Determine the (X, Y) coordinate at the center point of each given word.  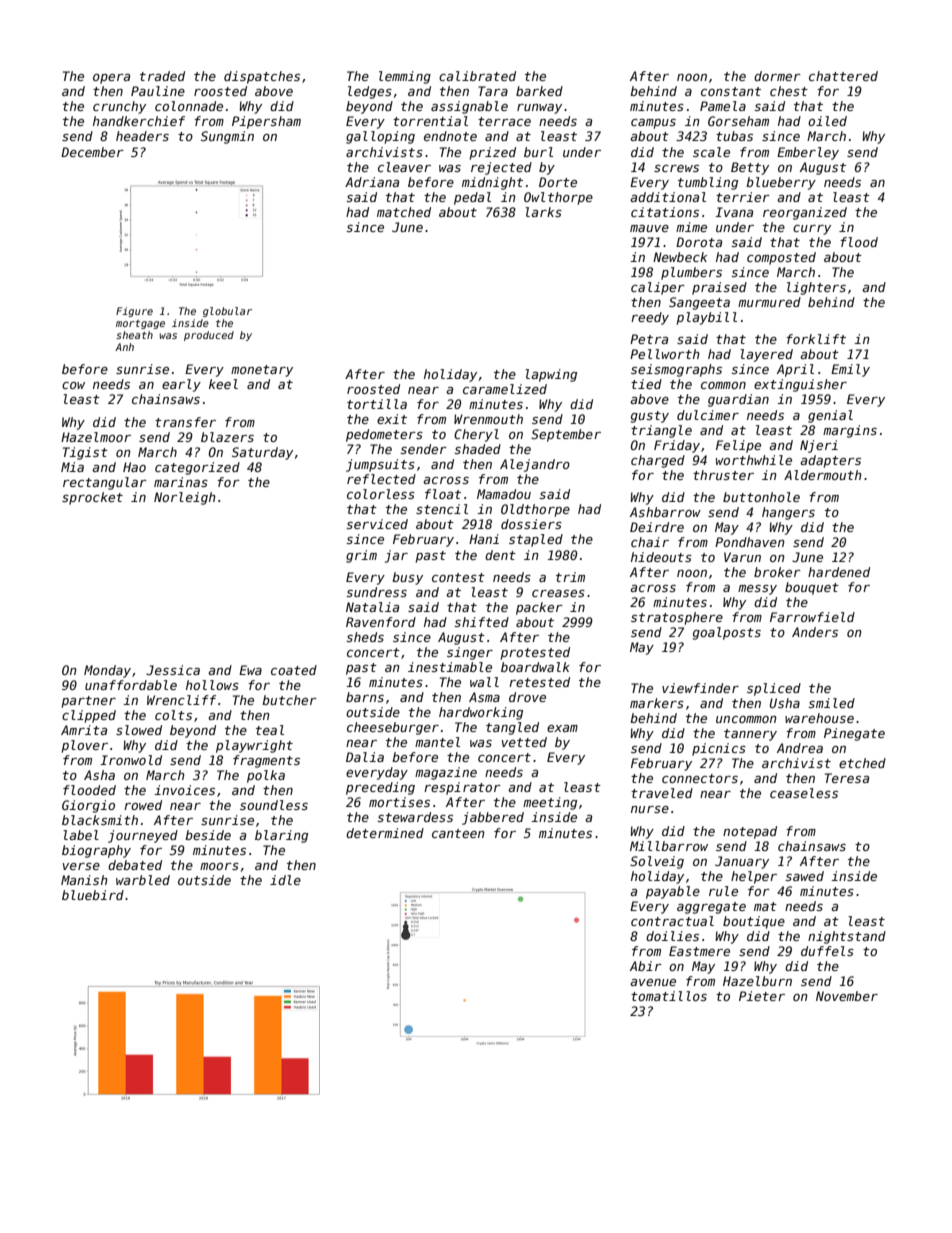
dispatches (262, 77)
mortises (399, 802)
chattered (843, 76)
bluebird (93, 895)
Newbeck (680, 257)
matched (404, 212)
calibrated (477, 76)
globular (227, 312)
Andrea (800, 748)
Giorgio (88, 806)
